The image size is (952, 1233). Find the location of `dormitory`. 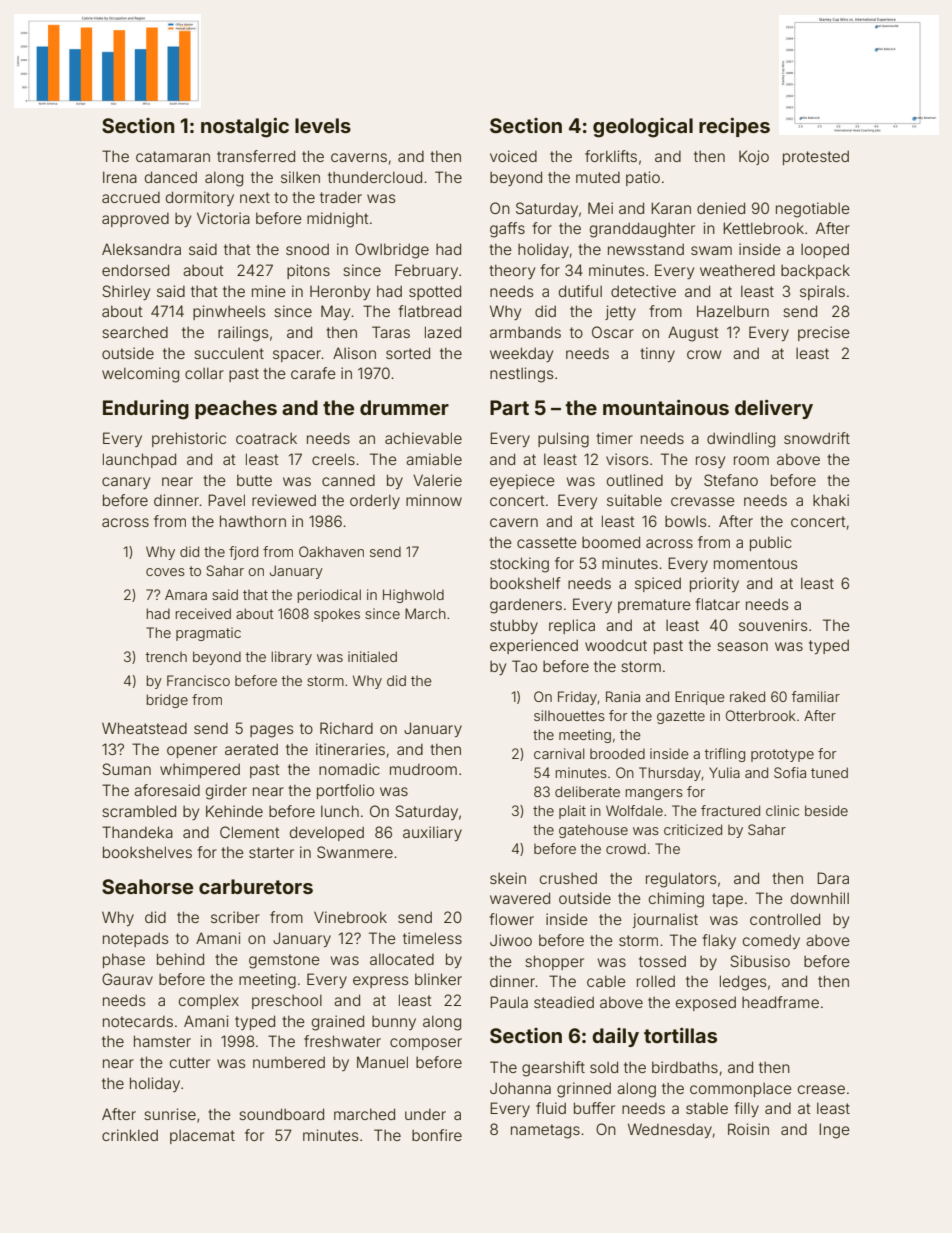

dormitory is located at coordinates (200, 198).
